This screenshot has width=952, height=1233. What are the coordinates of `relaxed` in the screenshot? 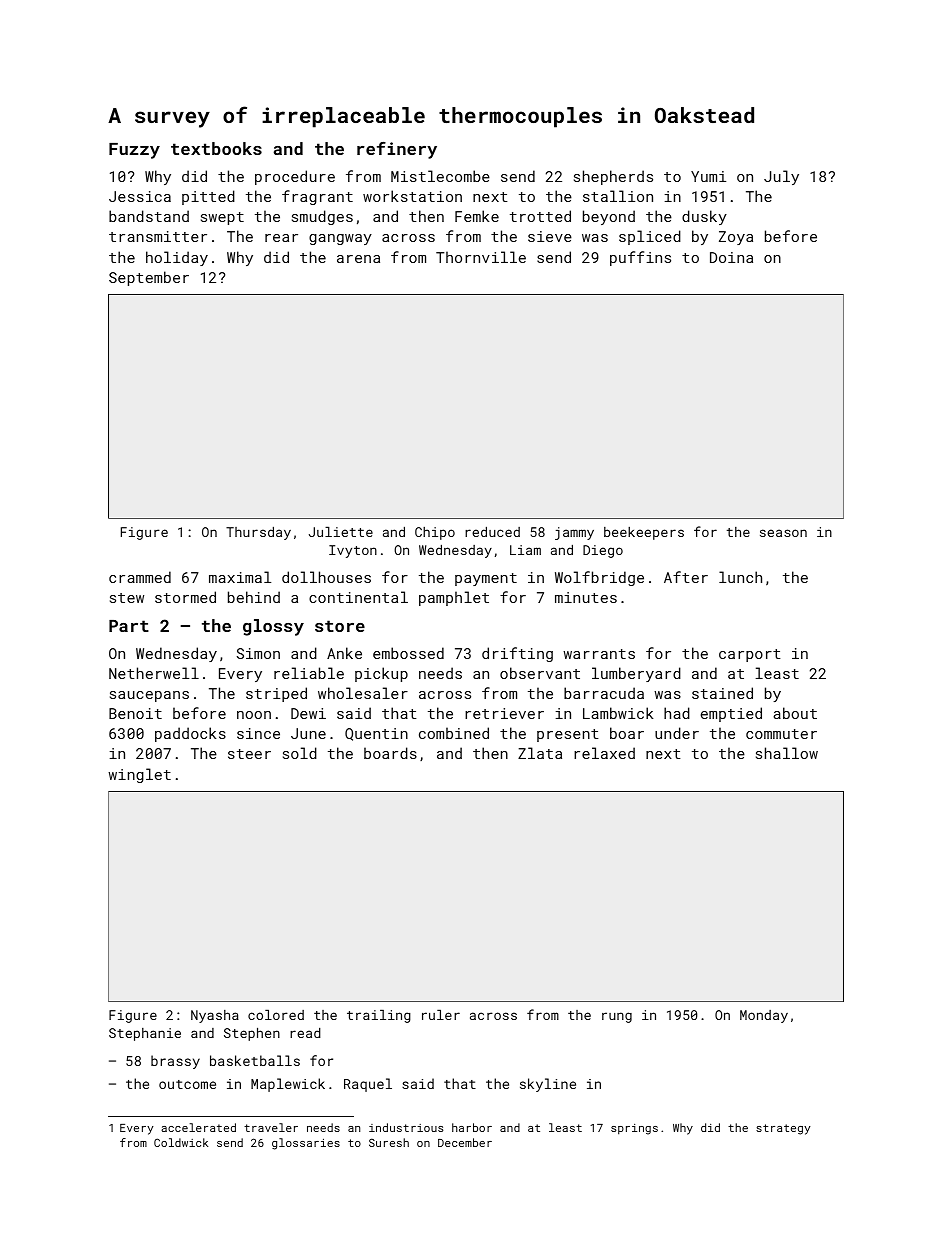 It's located at (604, 753).
